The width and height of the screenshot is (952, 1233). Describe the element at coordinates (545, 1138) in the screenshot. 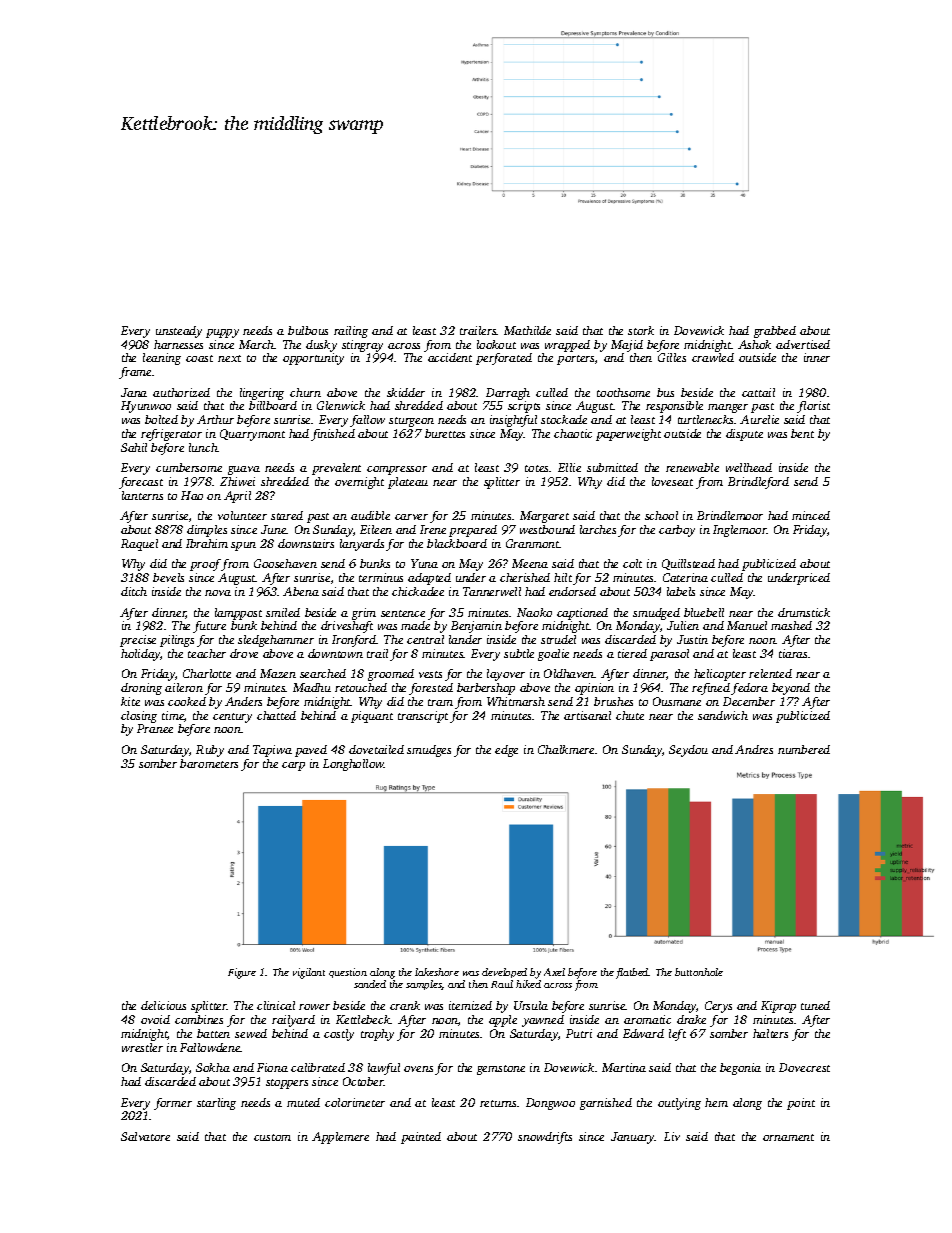

I see `snowdrifts` at that location.
